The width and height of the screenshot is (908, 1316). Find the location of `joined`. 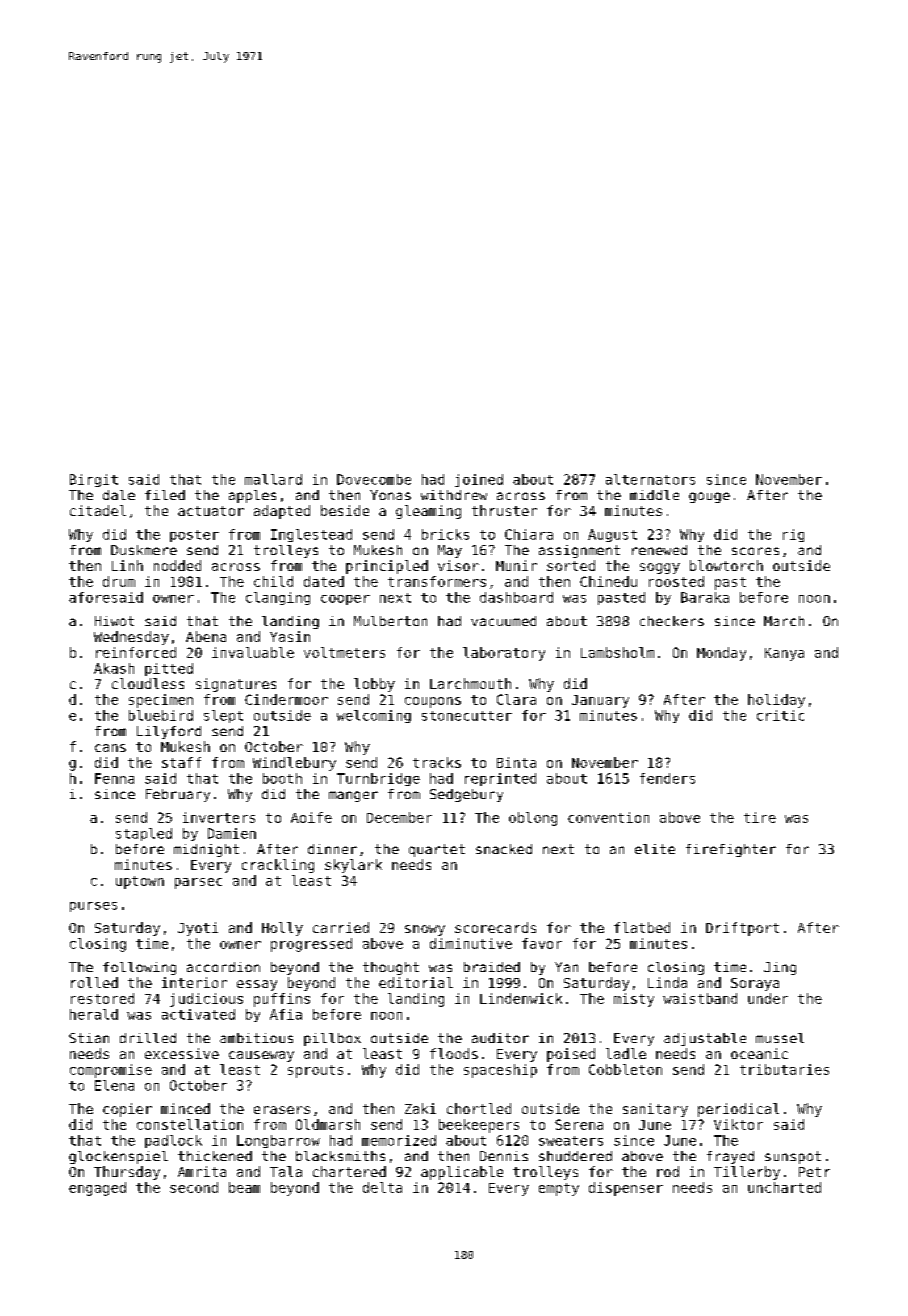

joined is located at coordinates (479, 480).
